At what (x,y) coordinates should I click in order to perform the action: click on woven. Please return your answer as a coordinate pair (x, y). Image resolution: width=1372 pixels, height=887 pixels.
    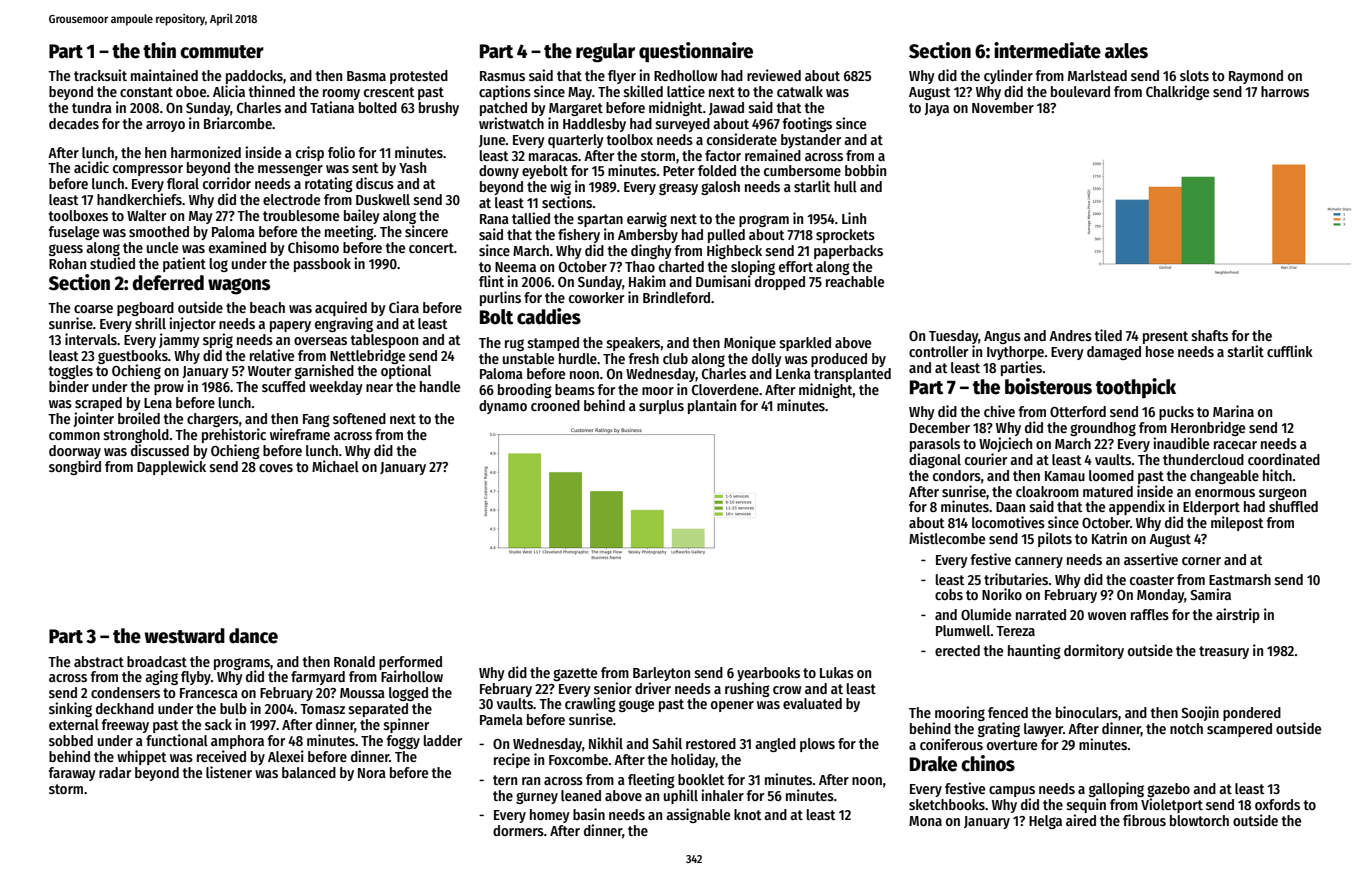
    Looking at the image, I should click on (1107, 616).
